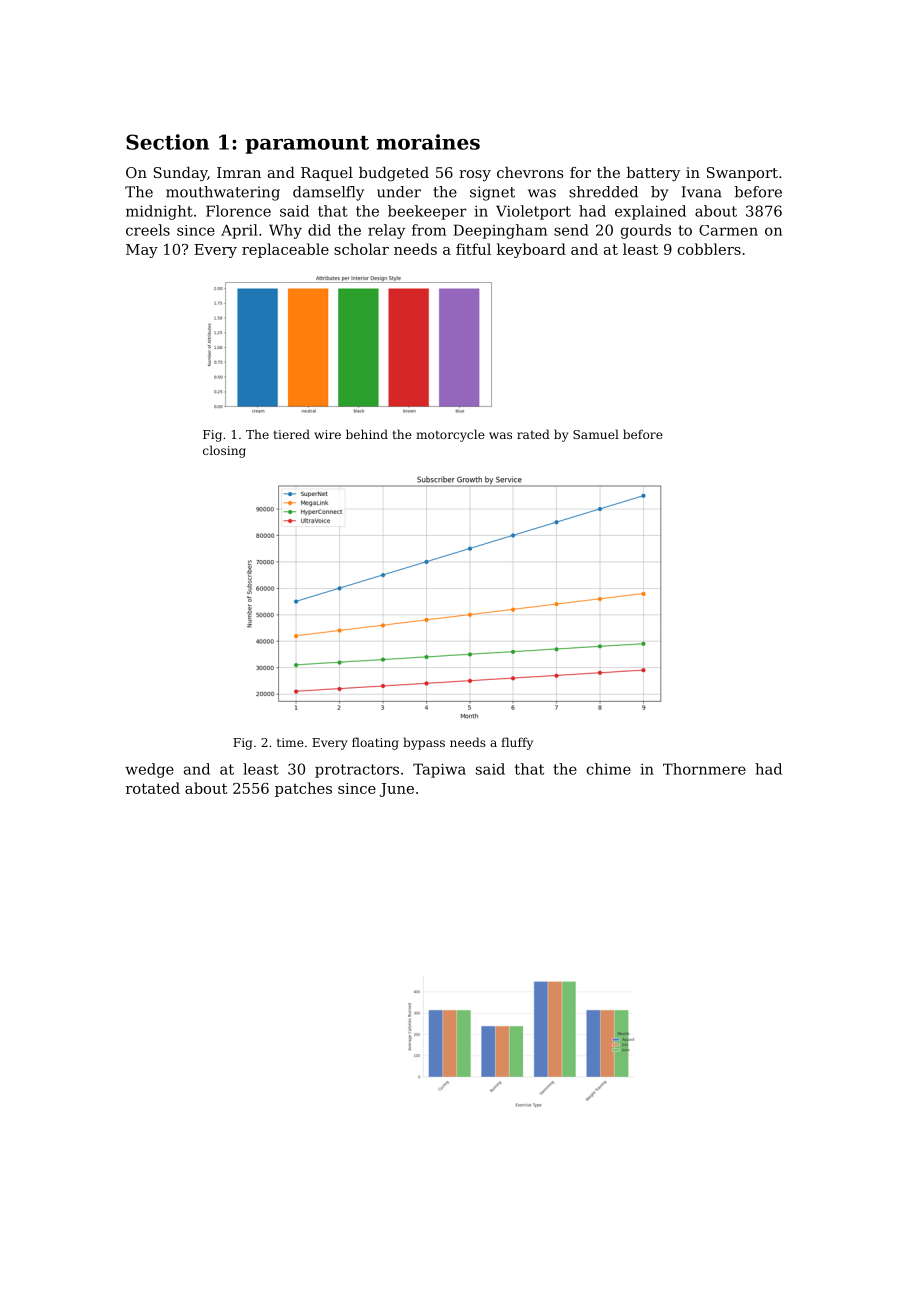  I want to click on closing, so click(224, 451).
